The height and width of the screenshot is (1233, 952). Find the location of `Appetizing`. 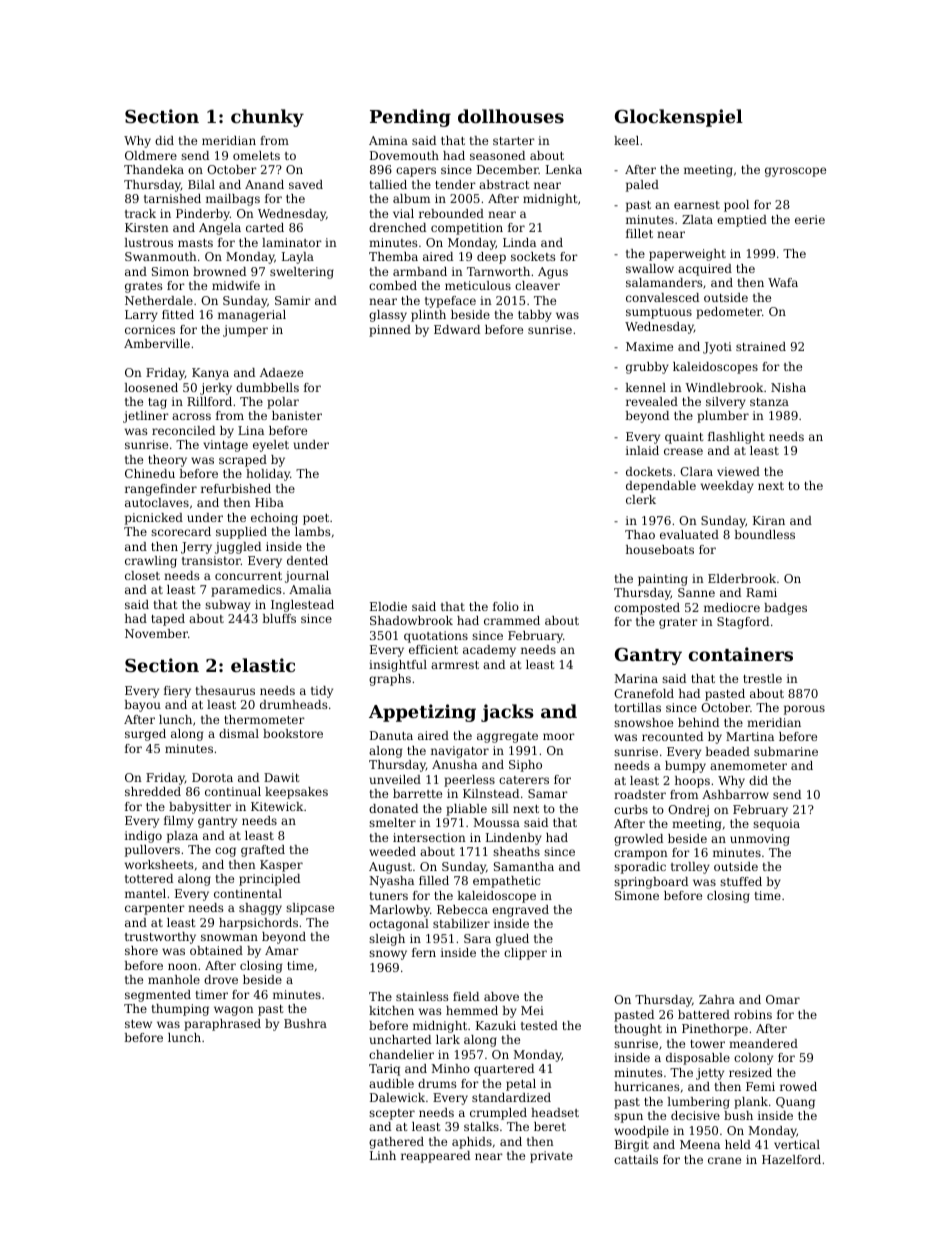

Appetizing is located at coordinates (422, 713).
